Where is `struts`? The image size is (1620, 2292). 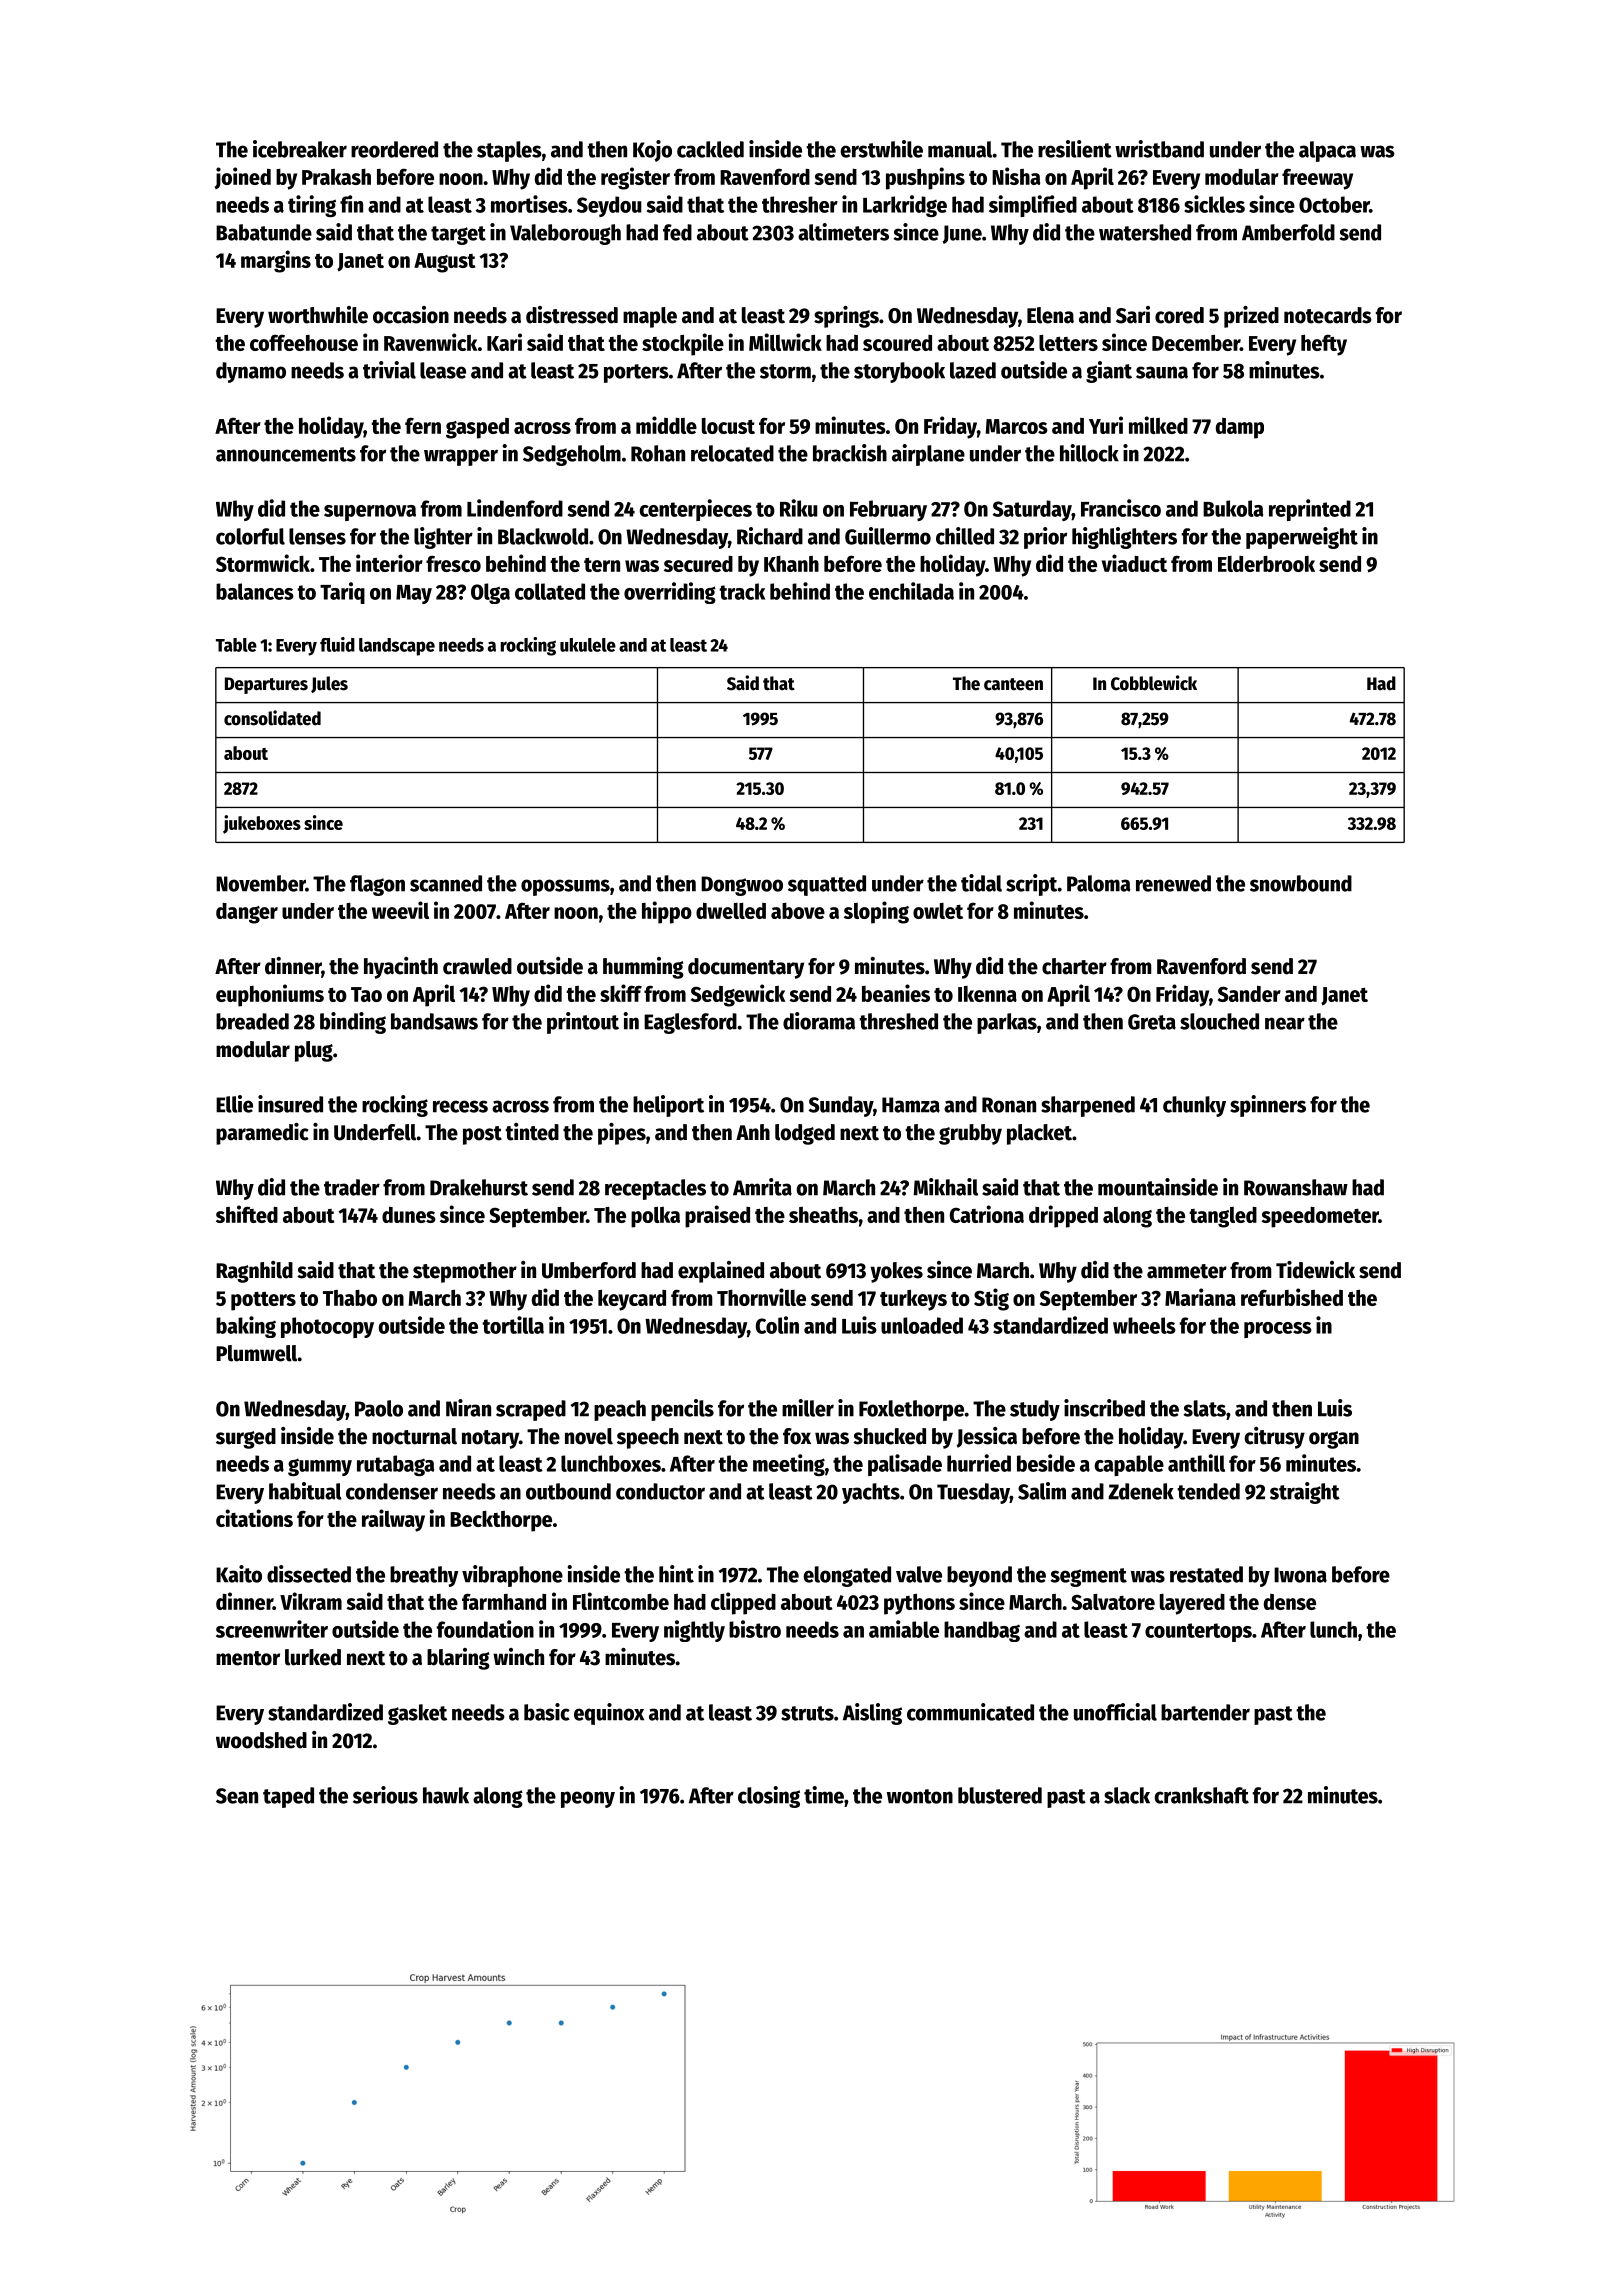
struts is located at coordinates (807, 1713).
